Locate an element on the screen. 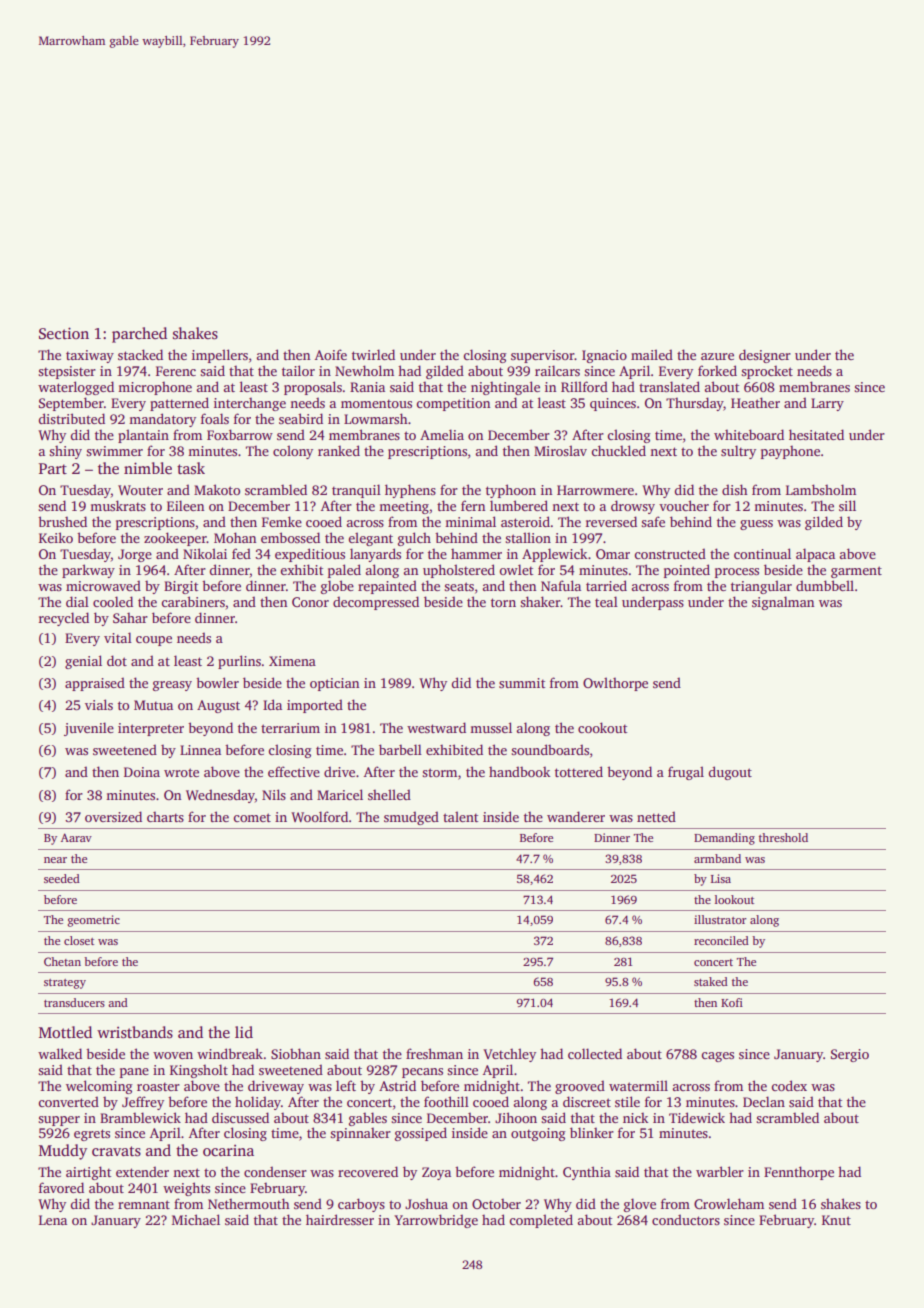  Siobhan is located at coordinates (296, 1053).
